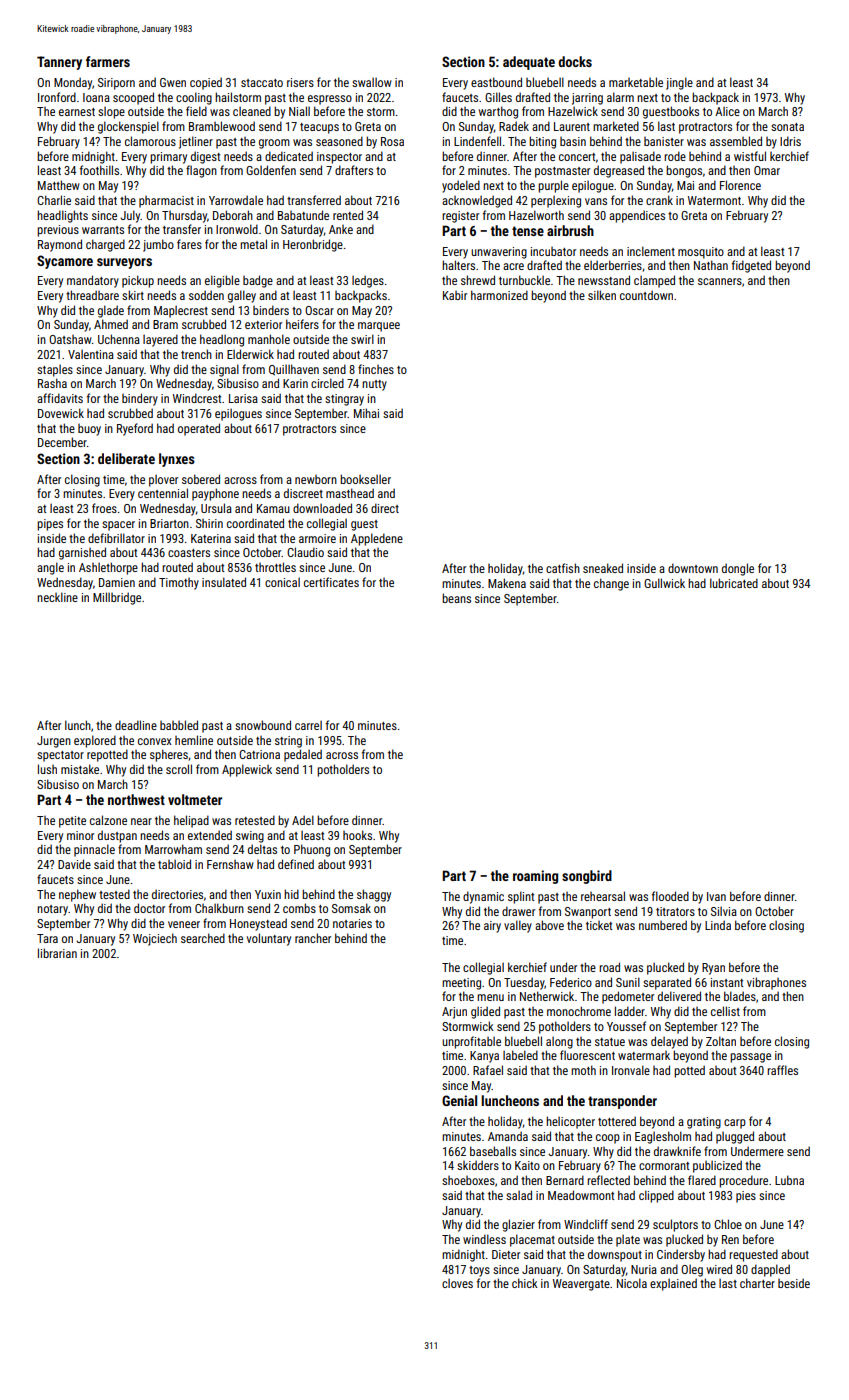 The image size is (849, 1400). I want to click on Goldenfen, so click(271, 170).
